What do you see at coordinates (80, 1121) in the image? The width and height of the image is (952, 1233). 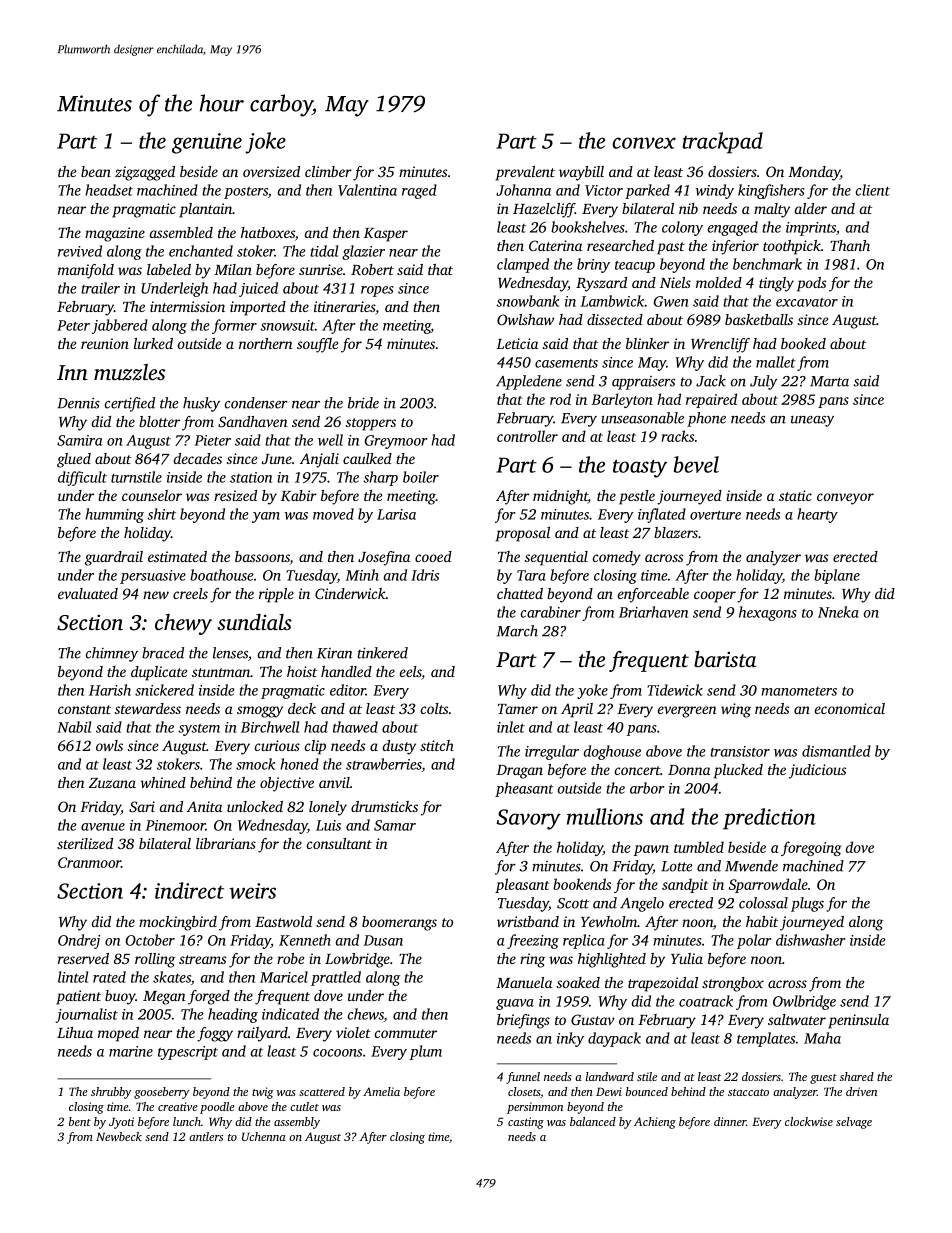 I see `bent` at bounding box center [80, 1121].
